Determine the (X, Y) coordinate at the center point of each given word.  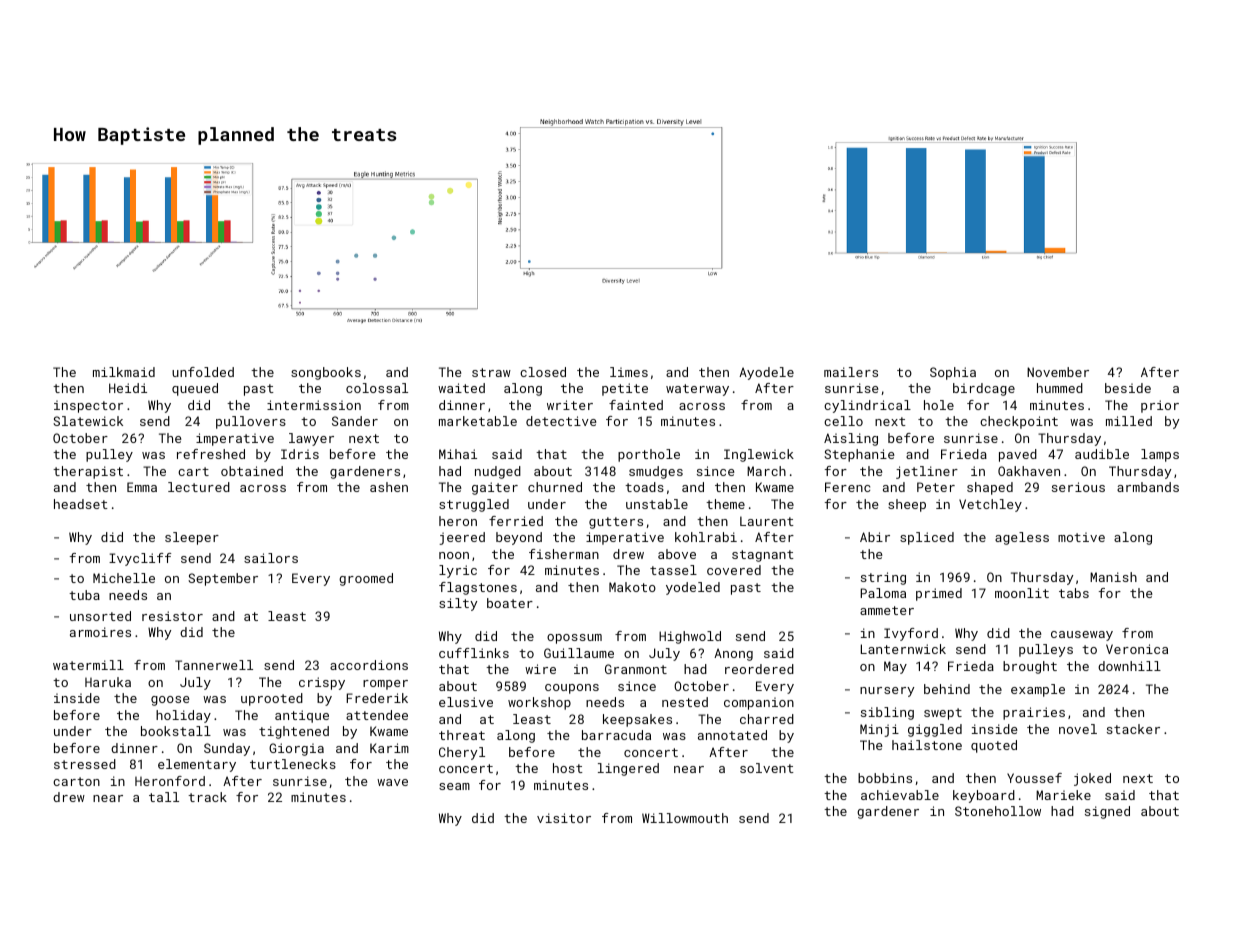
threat (462, 735)
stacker (1133, 729)
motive (1081, 537)
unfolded (203, 372)
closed (543, 372)
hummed (1060, 388)
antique (302, 716)
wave (392, 782)
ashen (389, 487)
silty (458, 604)
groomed (366, 579)
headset (81, 504)
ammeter (887, 610)
